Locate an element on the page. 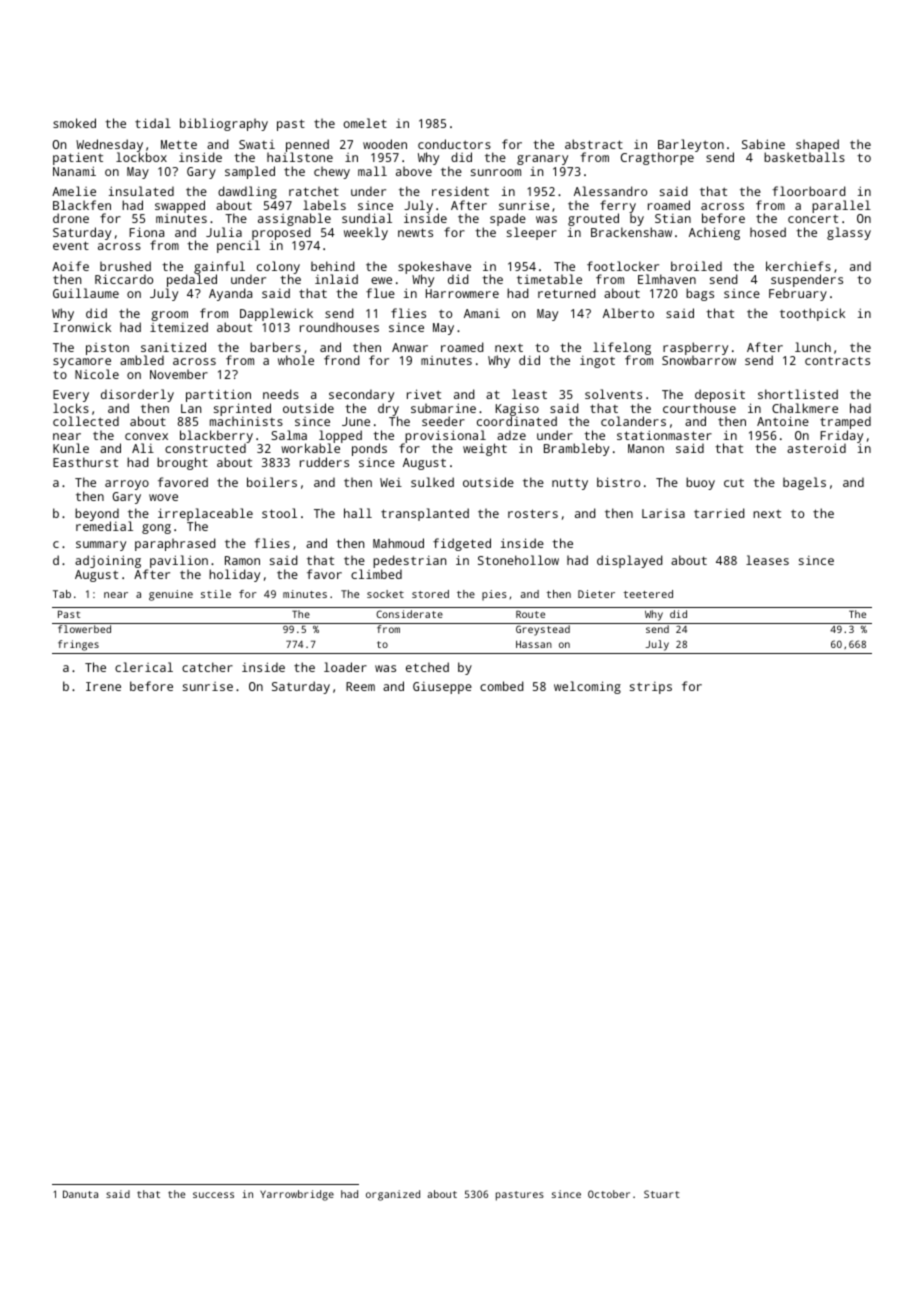 This image has width=924, height=1308. success is located at coordinates (213, 1195).
